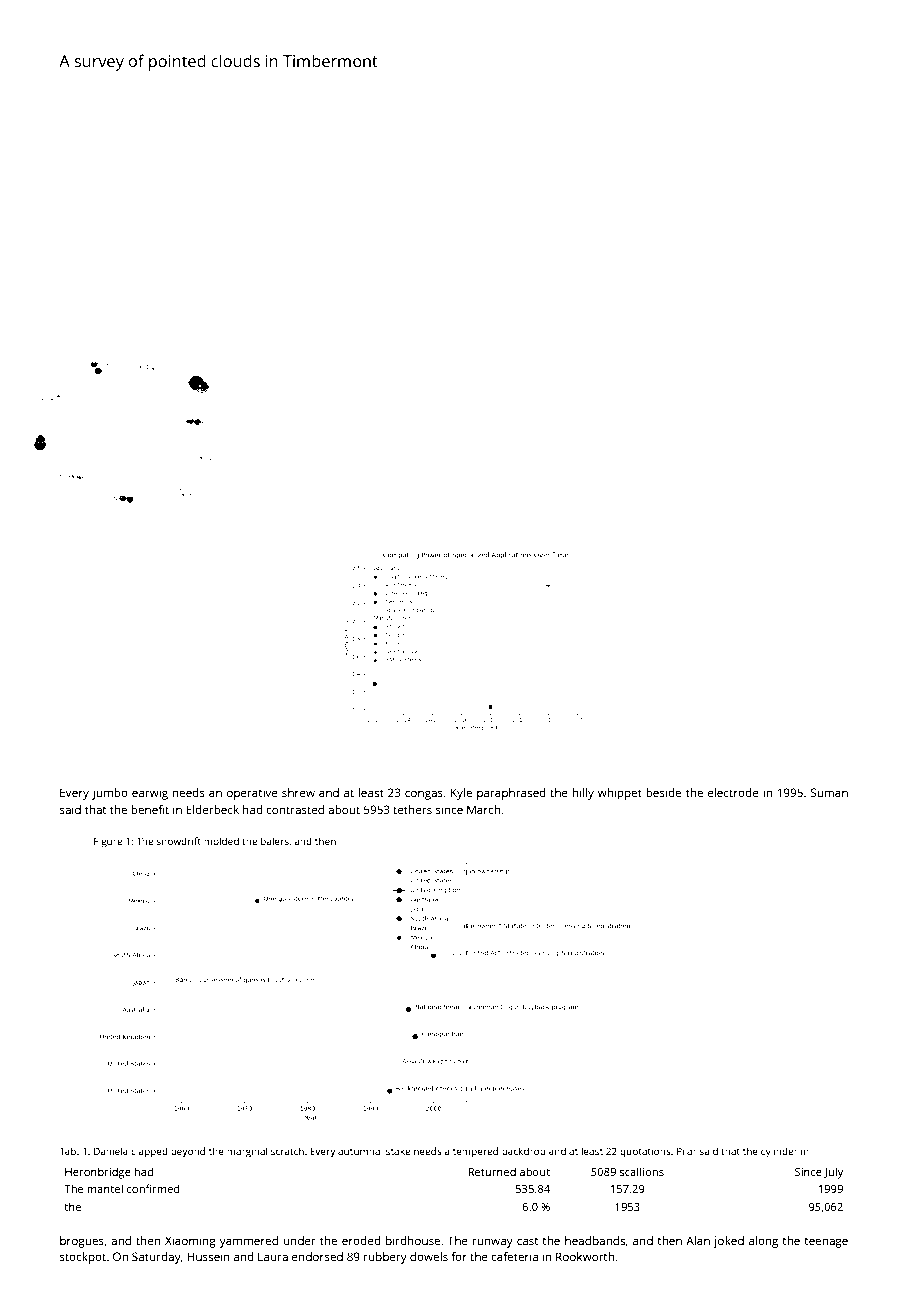 The height and width of the document is (1316, 908). I want to click on jumbo, so click(110, 794).
